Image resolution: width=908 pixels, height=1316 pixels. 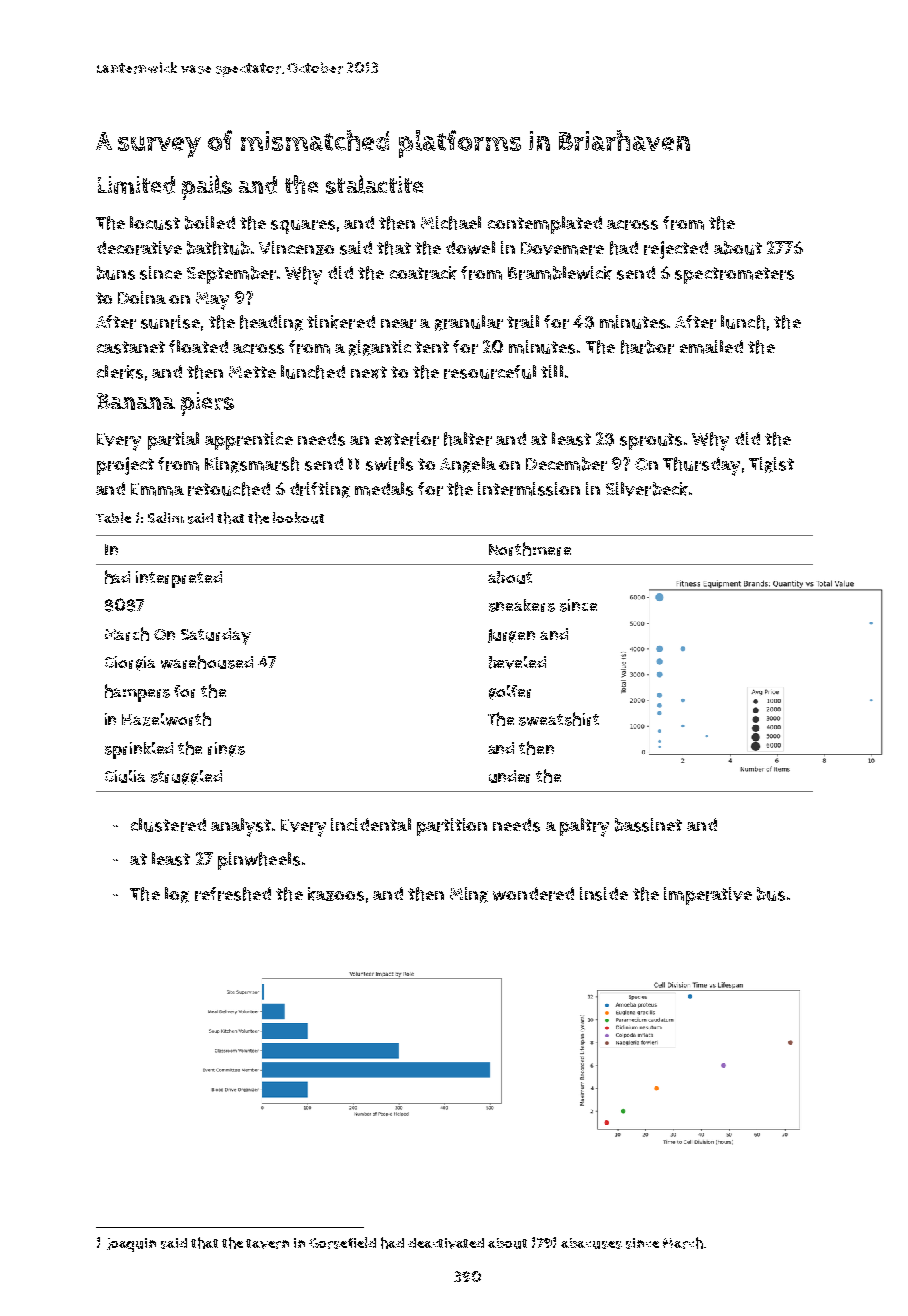 I want to click on spectrometers, so click(x=734, y=275).
